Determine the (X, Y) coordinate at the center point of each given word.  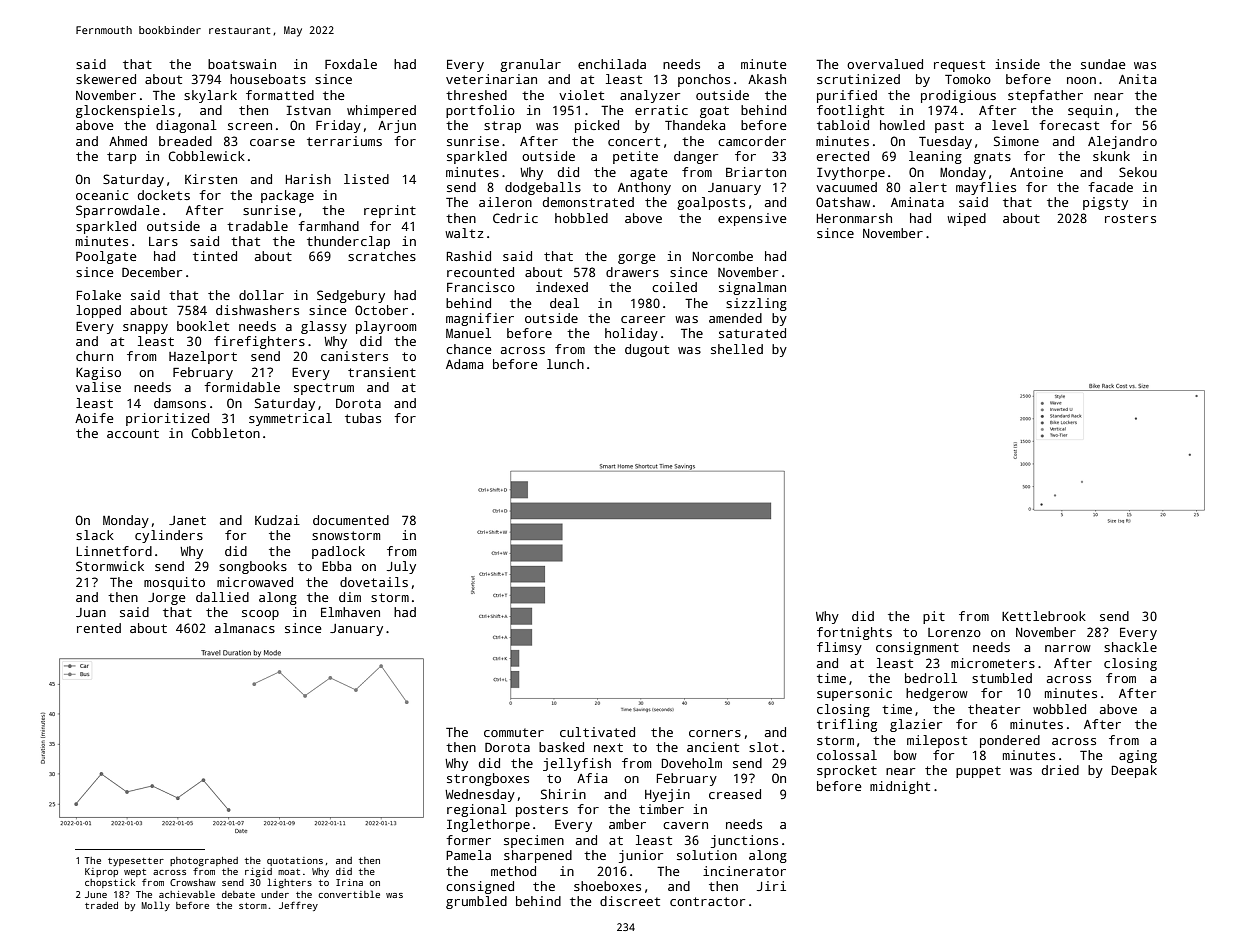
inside (1017, 64)
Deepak (1134, 771)
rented (99, 628)
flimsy (839, 648)
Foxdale (351, 64)
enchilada (612, 64)
